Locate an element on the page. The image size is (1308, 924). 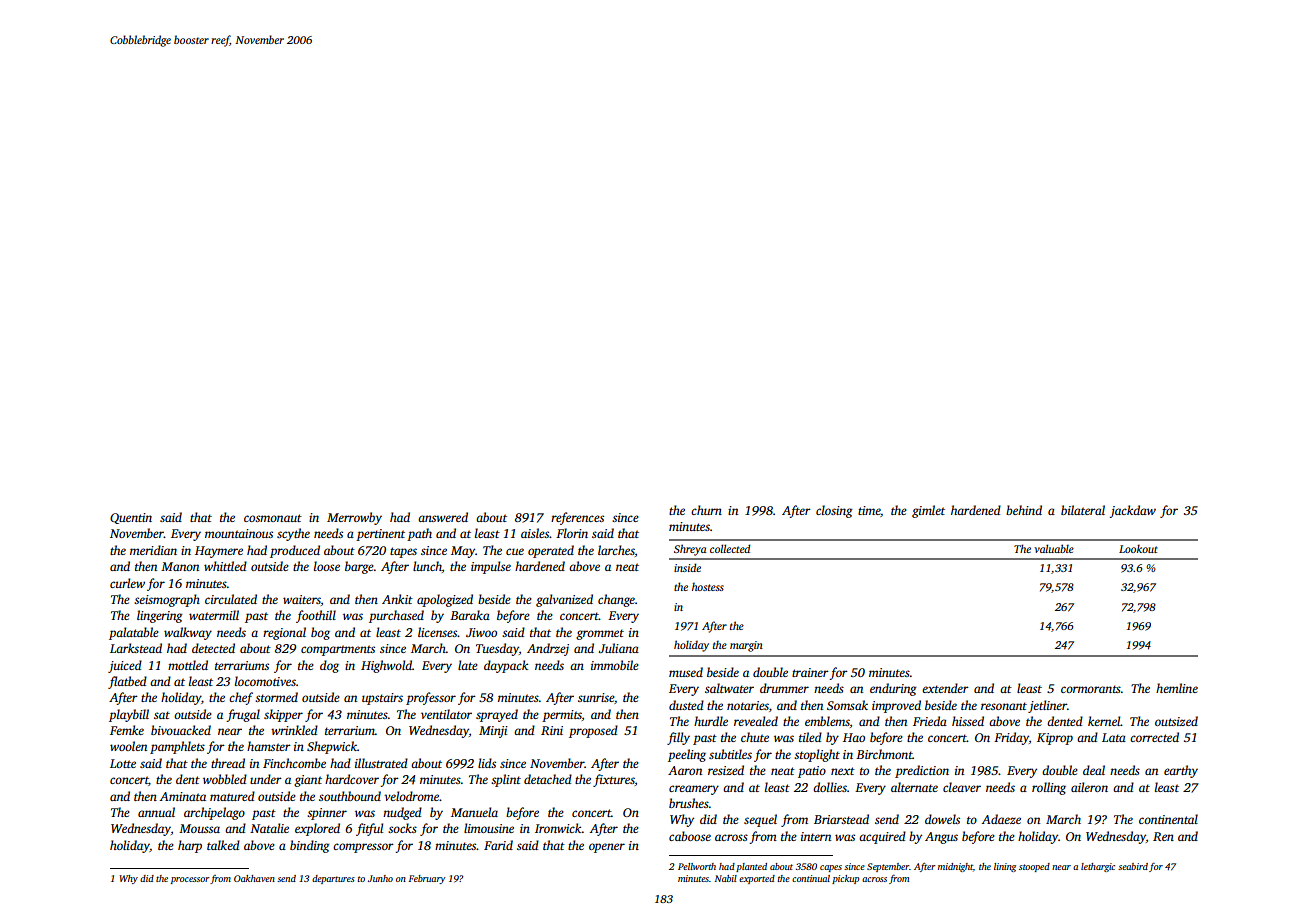
bog is located at coordinates (320, 633).
